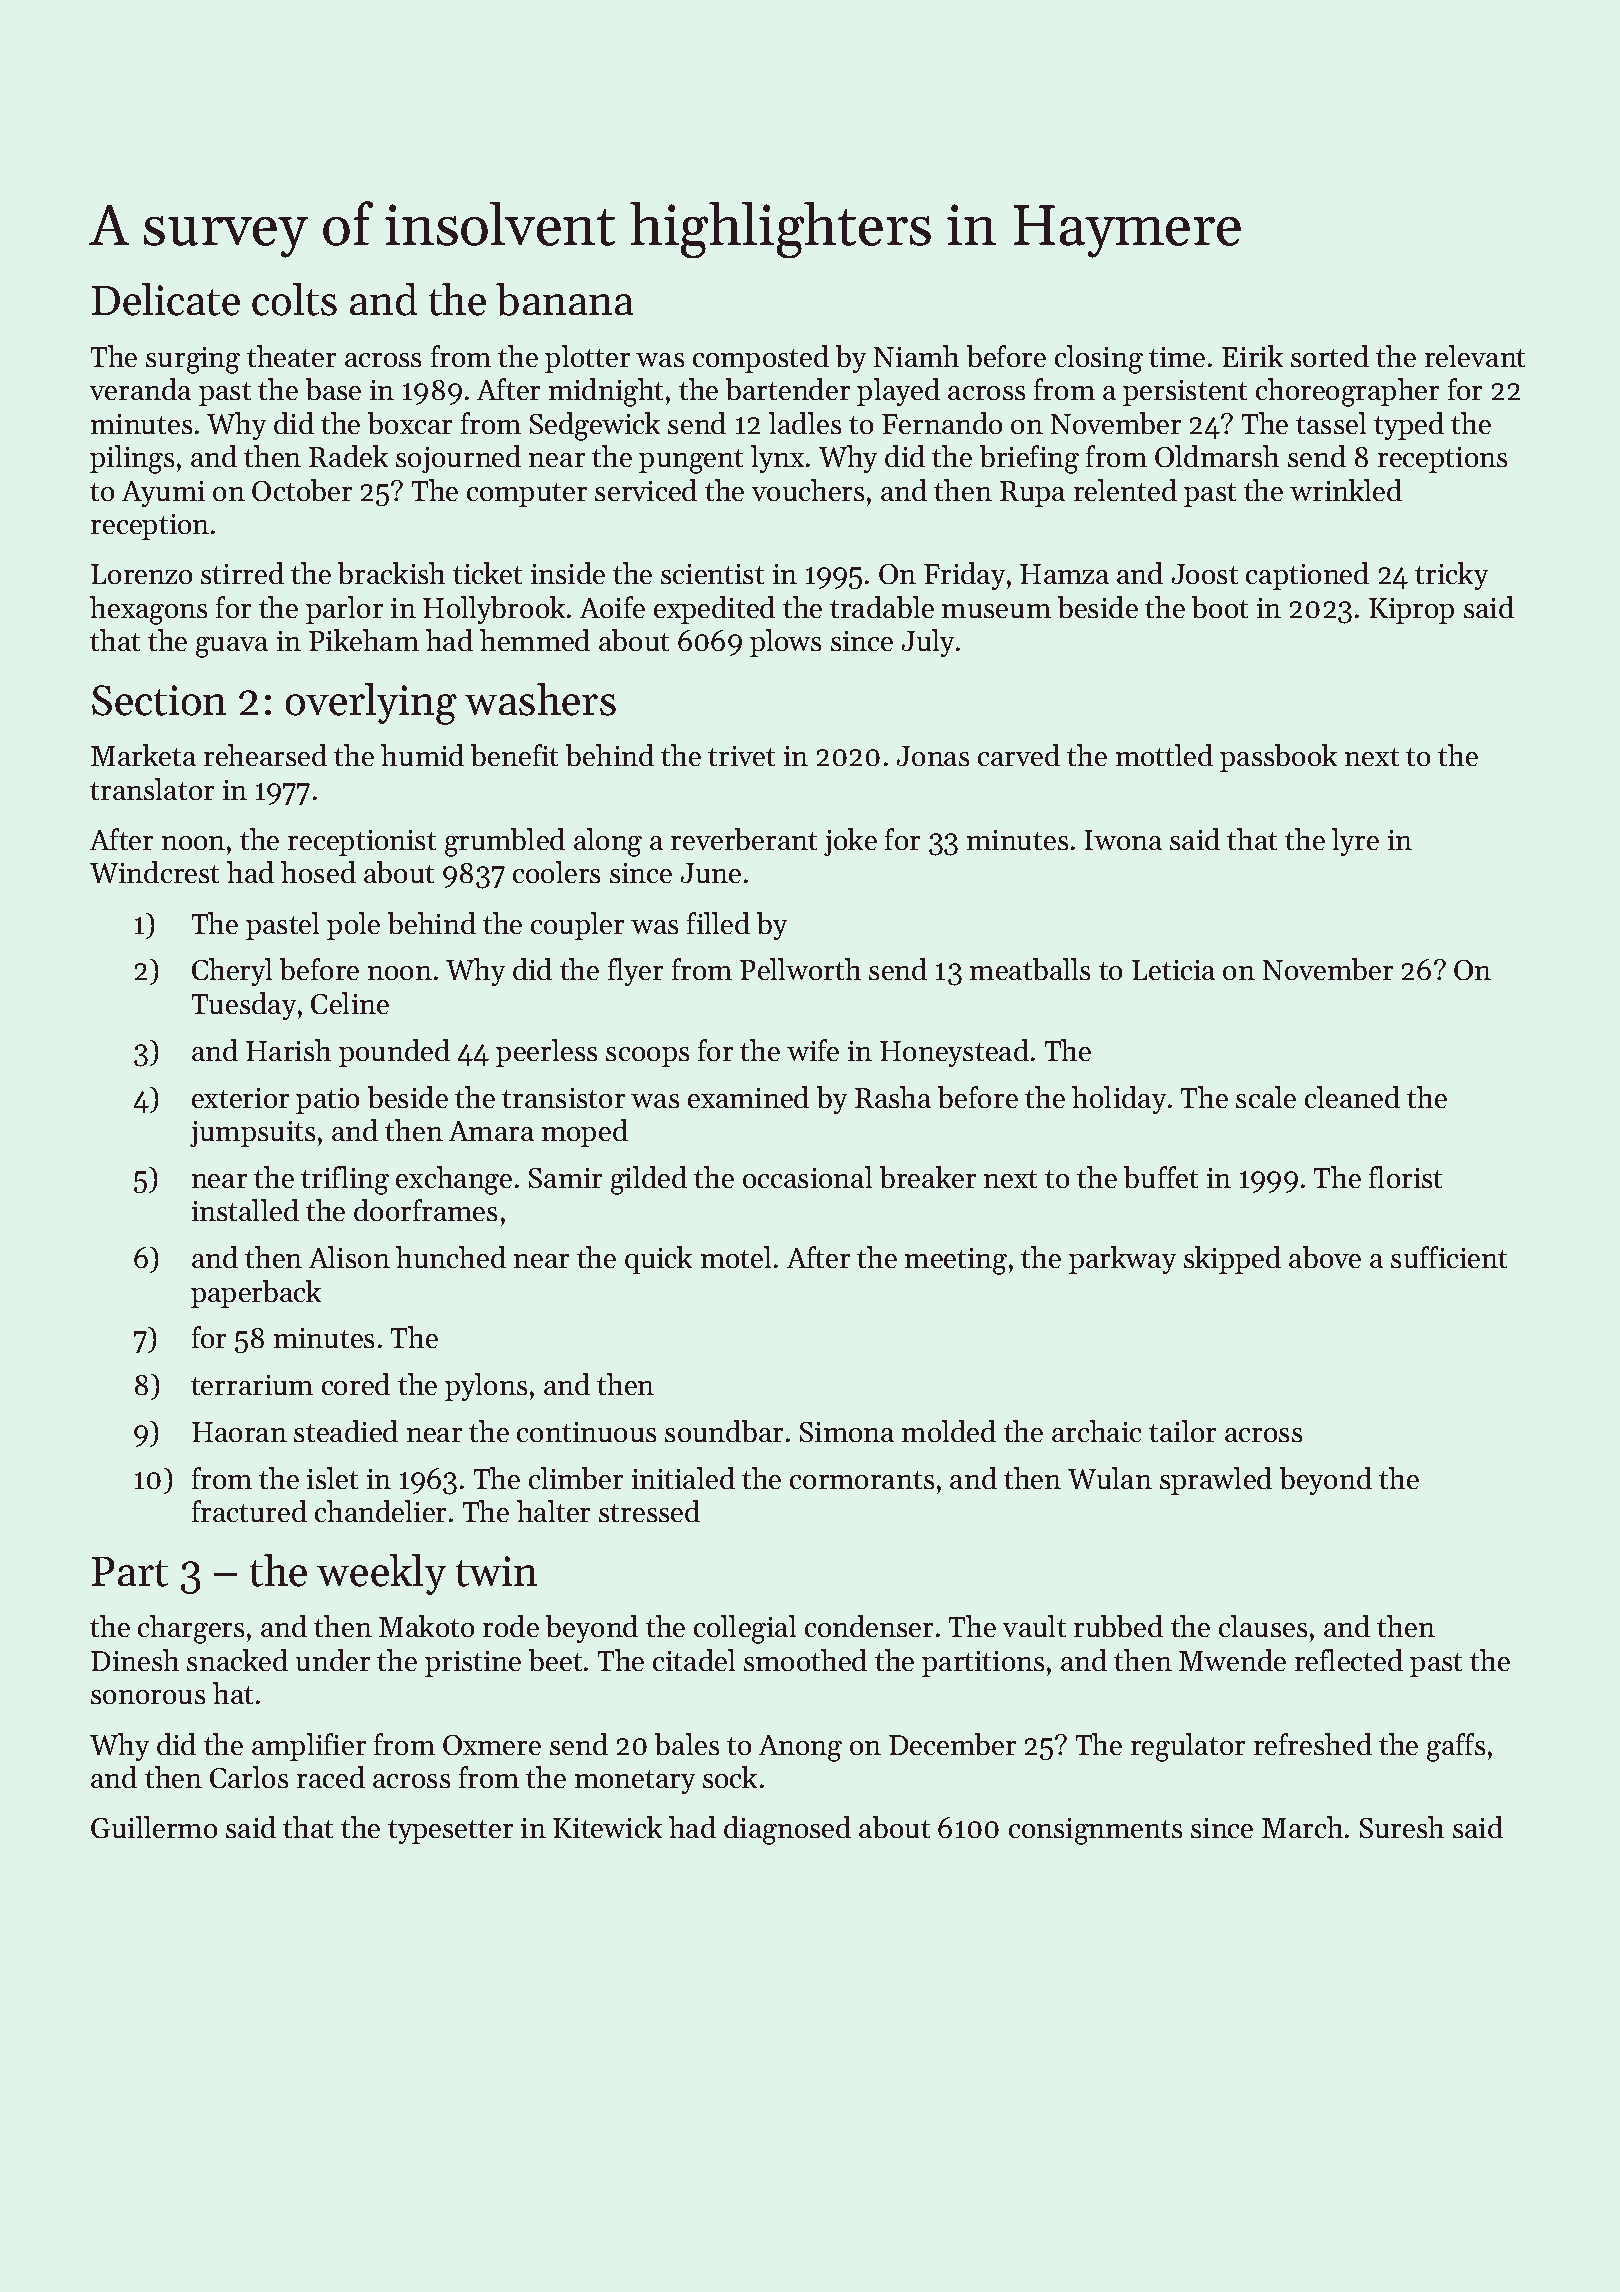 This screenshot has height=2292, width=1620. Describe the element at coordinates (458, 459) in the screenshot. I see `sojourned` at that location.
